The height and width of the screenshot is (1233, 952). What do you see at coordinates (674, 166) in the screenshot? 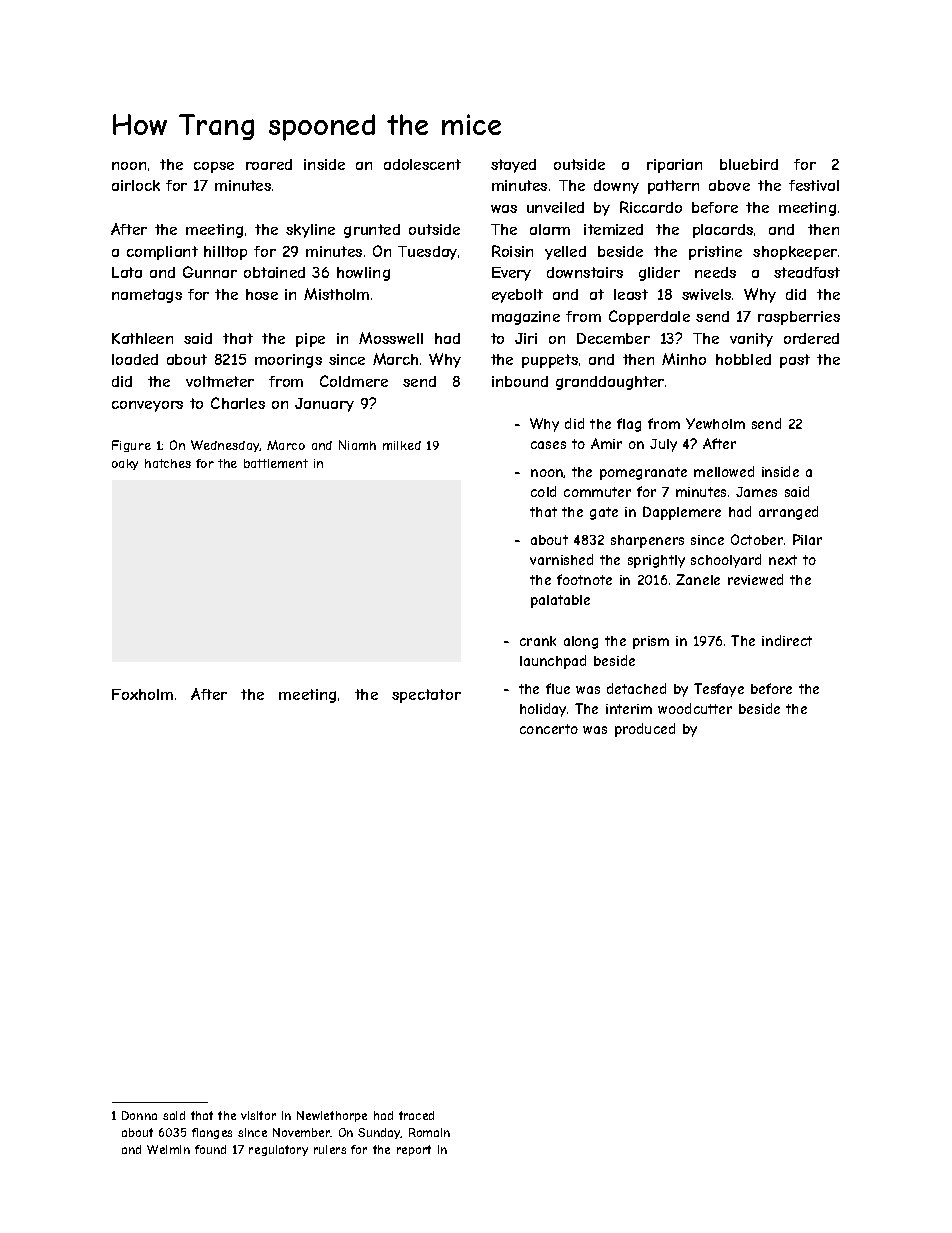
I see `riparian` at bounding box center [674, 166].
